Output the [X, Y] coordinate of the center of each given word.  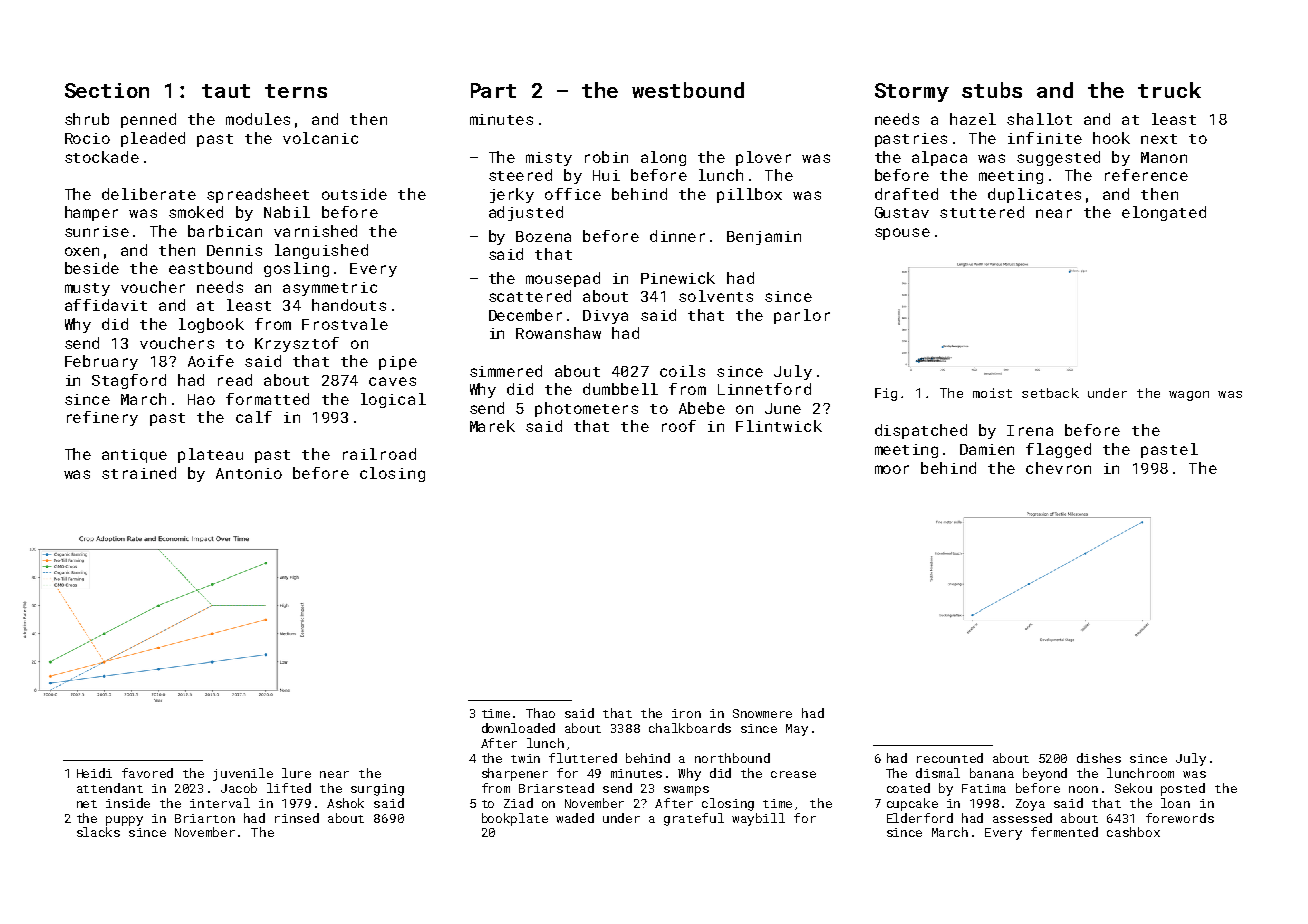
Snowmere [762, 713]
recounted [950, 758]
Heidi [94, 773]
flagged [1058, 450]
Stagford [129, 381]
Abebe [702, 408]
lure [296, 773]
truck [1169, 90]
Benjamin [764, 238]
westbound [688, 90]
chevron [1058, 468]
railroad [379, 454]
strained [139, 473]
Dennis [234, 250]
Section [107, 90]
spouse [902, 234]
